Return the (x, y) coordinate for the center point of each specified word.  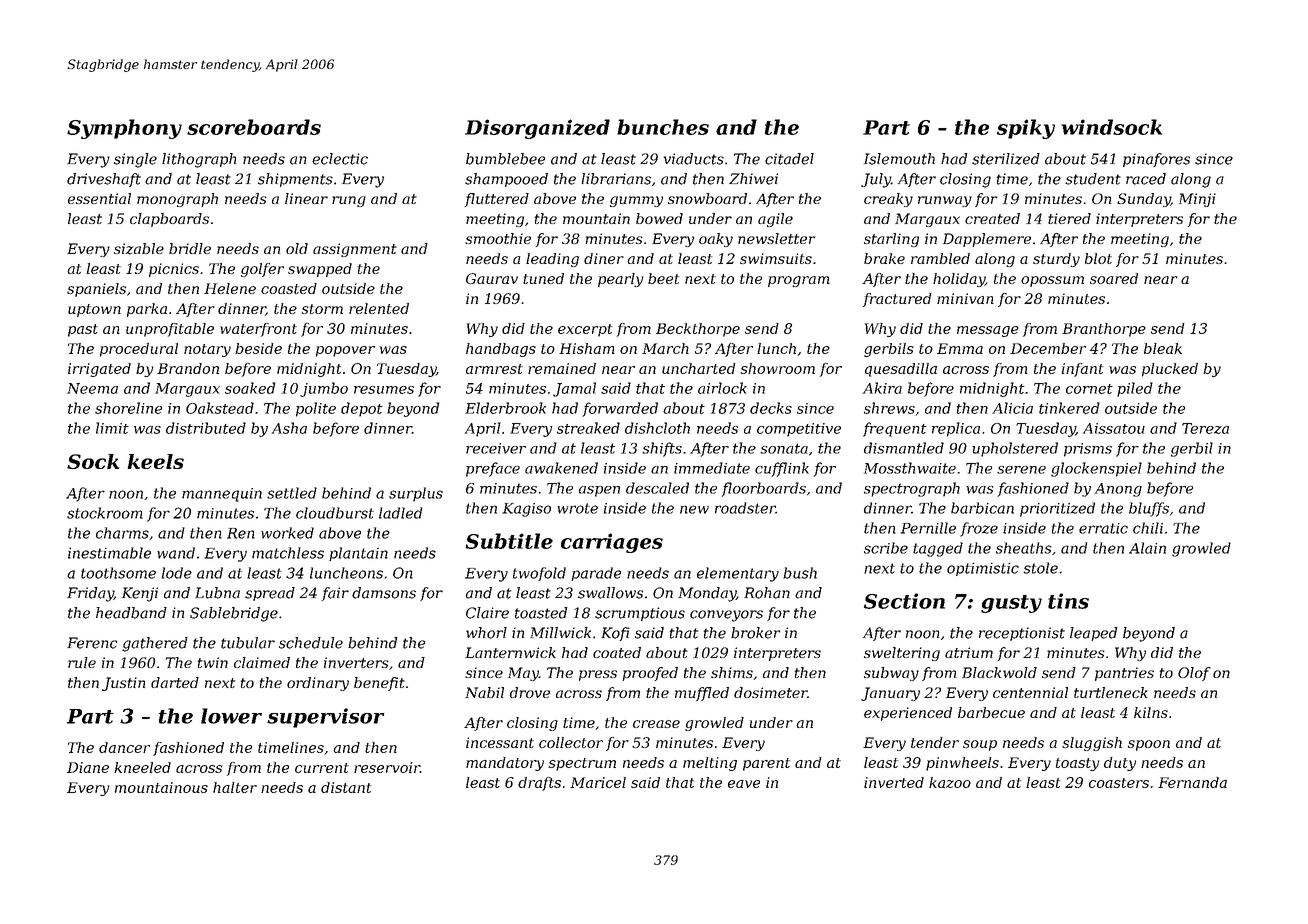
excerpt (585, 330)
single (135, 160)
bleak (1163, 348)
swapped (320, 270)
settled (292, 493)
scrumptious (640, 614)
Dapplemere (987, 240)
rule (82, 662)
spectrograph (912, 489)
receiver (496, 448)
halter (235, 787)
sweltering (902, 654)
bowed (659, 218)
